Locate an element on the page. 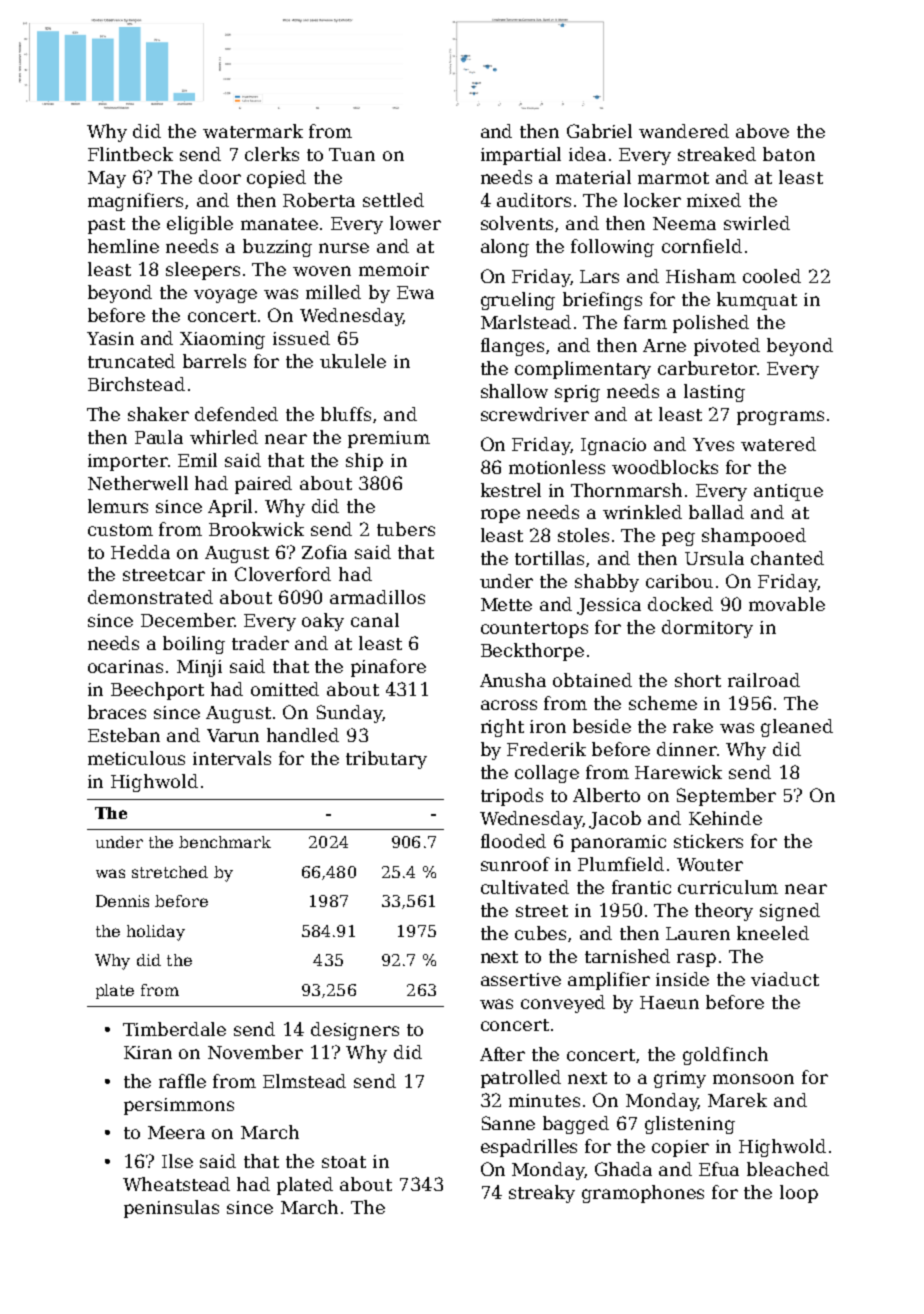  tributary is located at coordinates (386, 760).
